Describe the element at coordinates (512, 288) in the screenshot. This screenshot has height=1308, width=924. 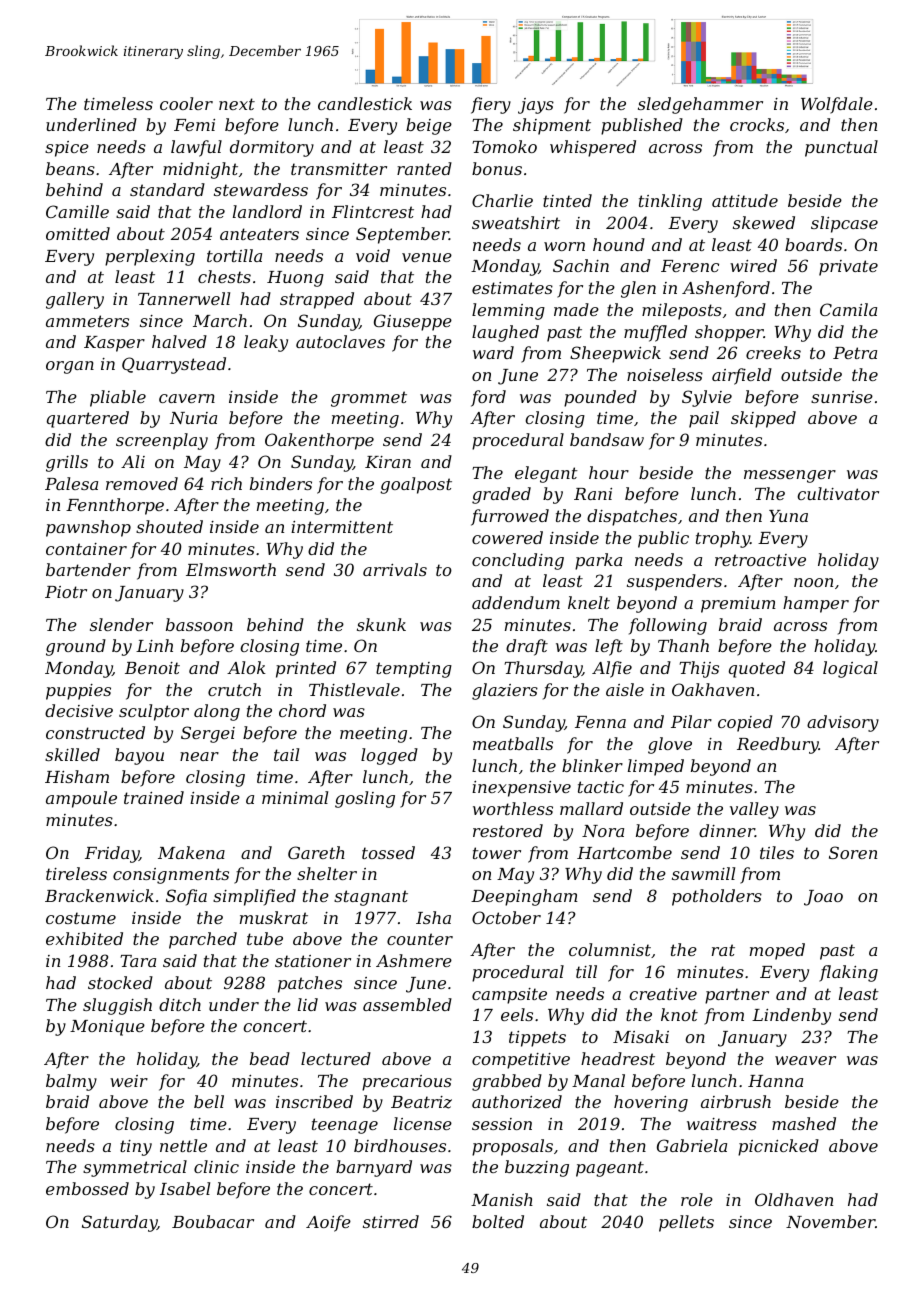
I see `estimates` at that location.
